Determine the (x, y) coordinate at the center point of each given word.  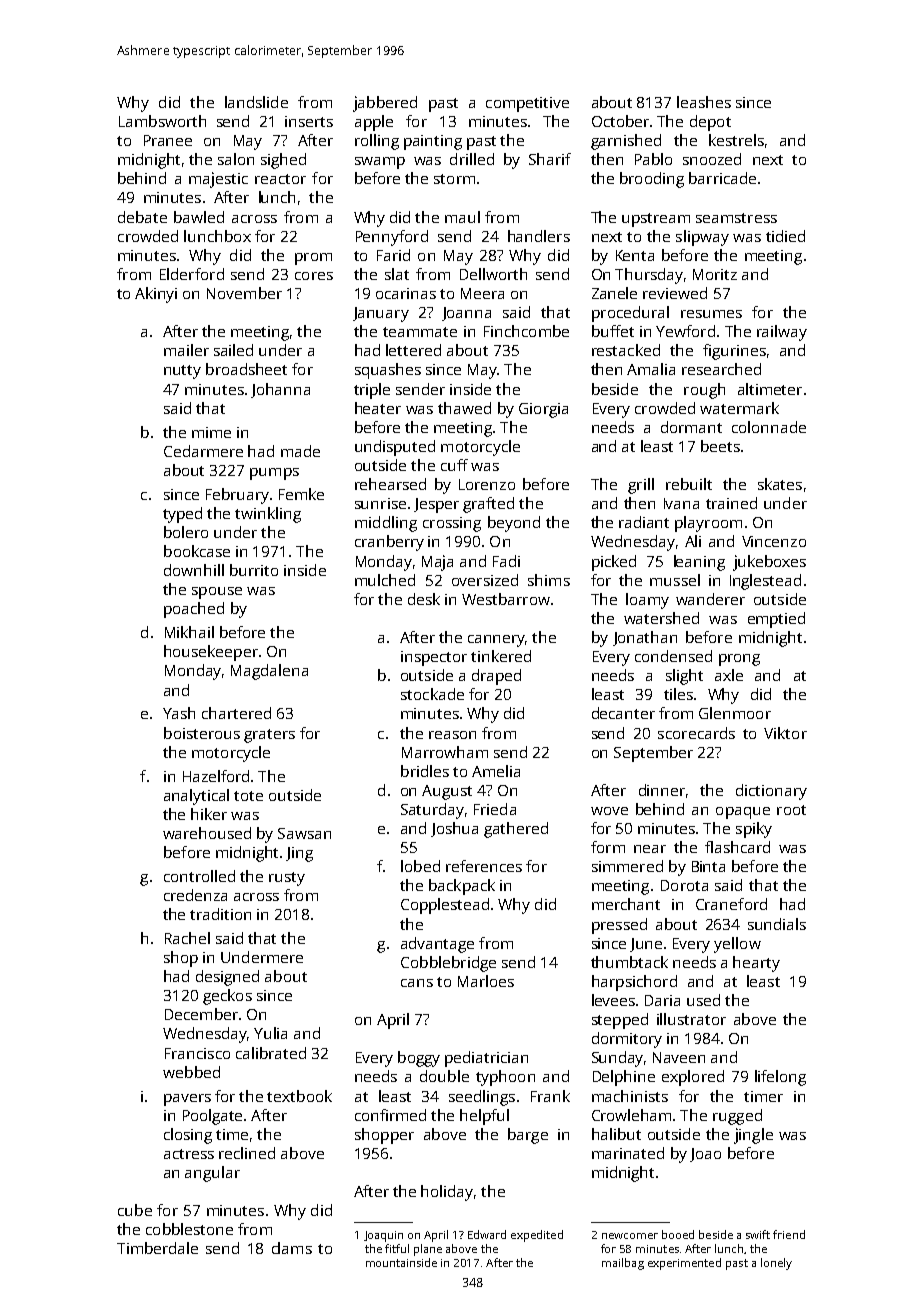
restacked (626, 350)
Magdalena (269, 672)
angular (212, 1174)
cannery (497, 641)
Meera (482, 293)
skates (780, 484)
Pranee (168, 140)
